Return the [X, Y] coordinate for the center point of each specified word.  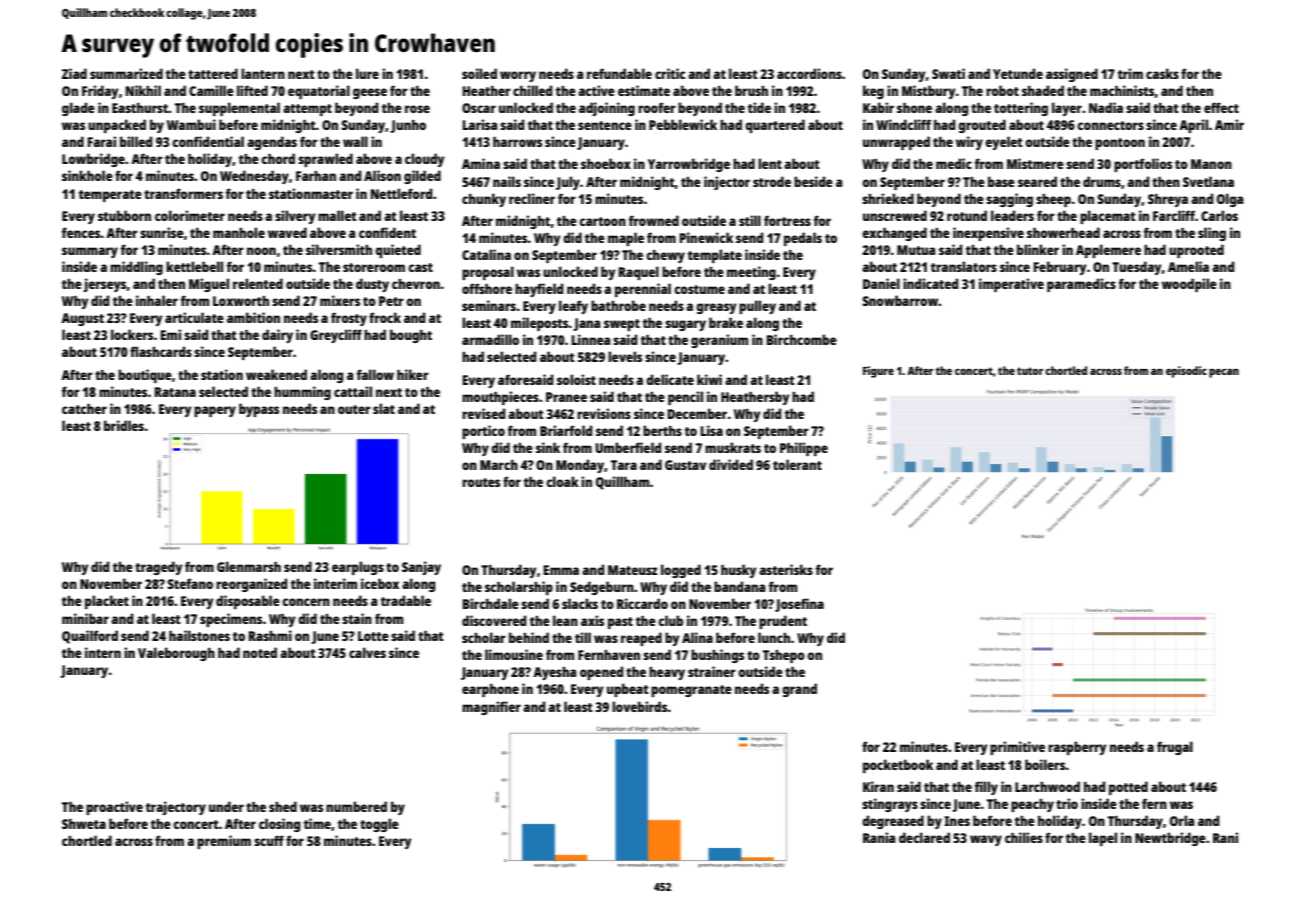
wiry [969, 143]
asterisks [786, 569]
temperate [110, 196]
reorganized [251, 585]
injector [727, 183]
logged [681, 571]
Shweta [84, 824]
